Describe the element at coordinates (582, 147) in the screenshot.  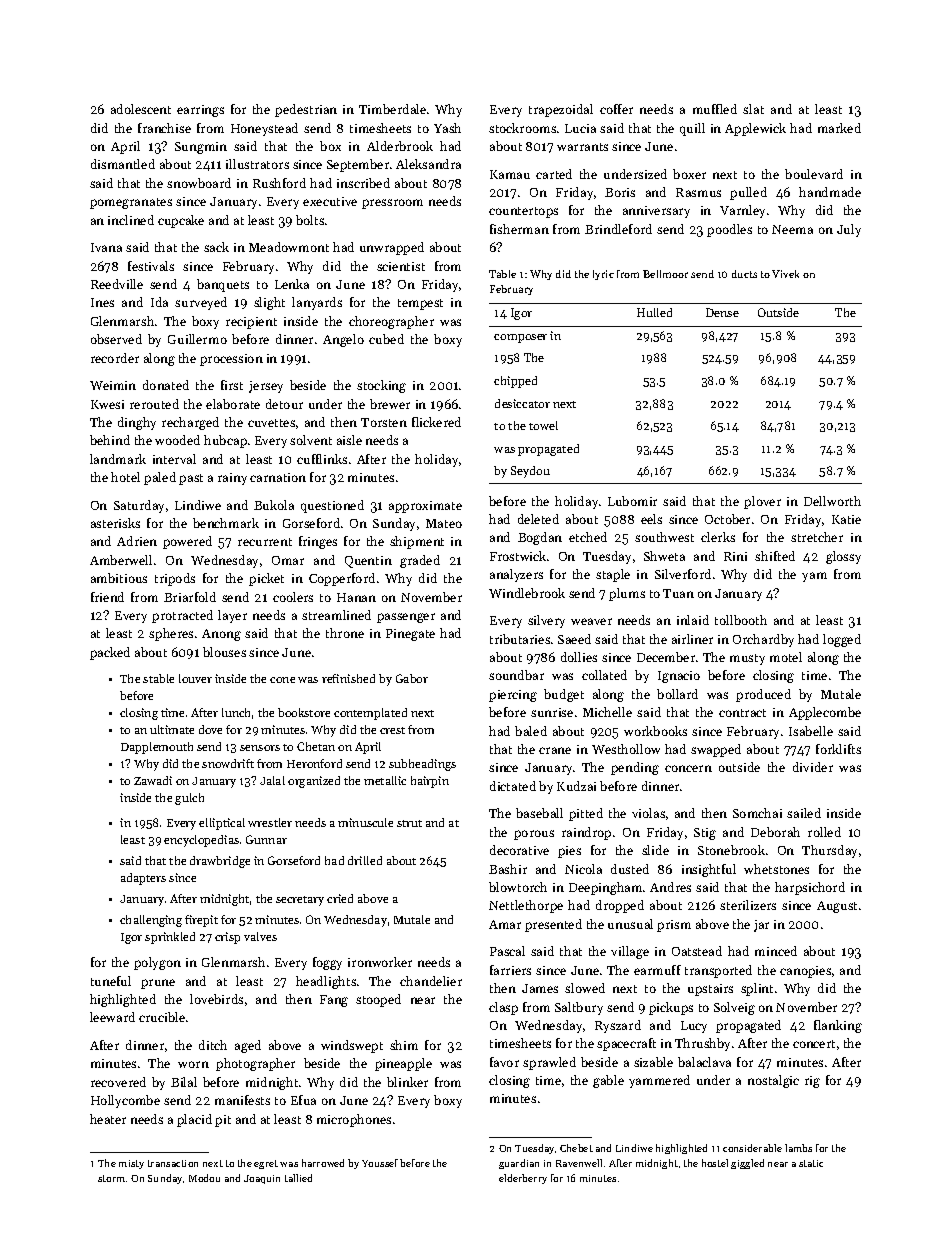
I see `warrants` at that location.
